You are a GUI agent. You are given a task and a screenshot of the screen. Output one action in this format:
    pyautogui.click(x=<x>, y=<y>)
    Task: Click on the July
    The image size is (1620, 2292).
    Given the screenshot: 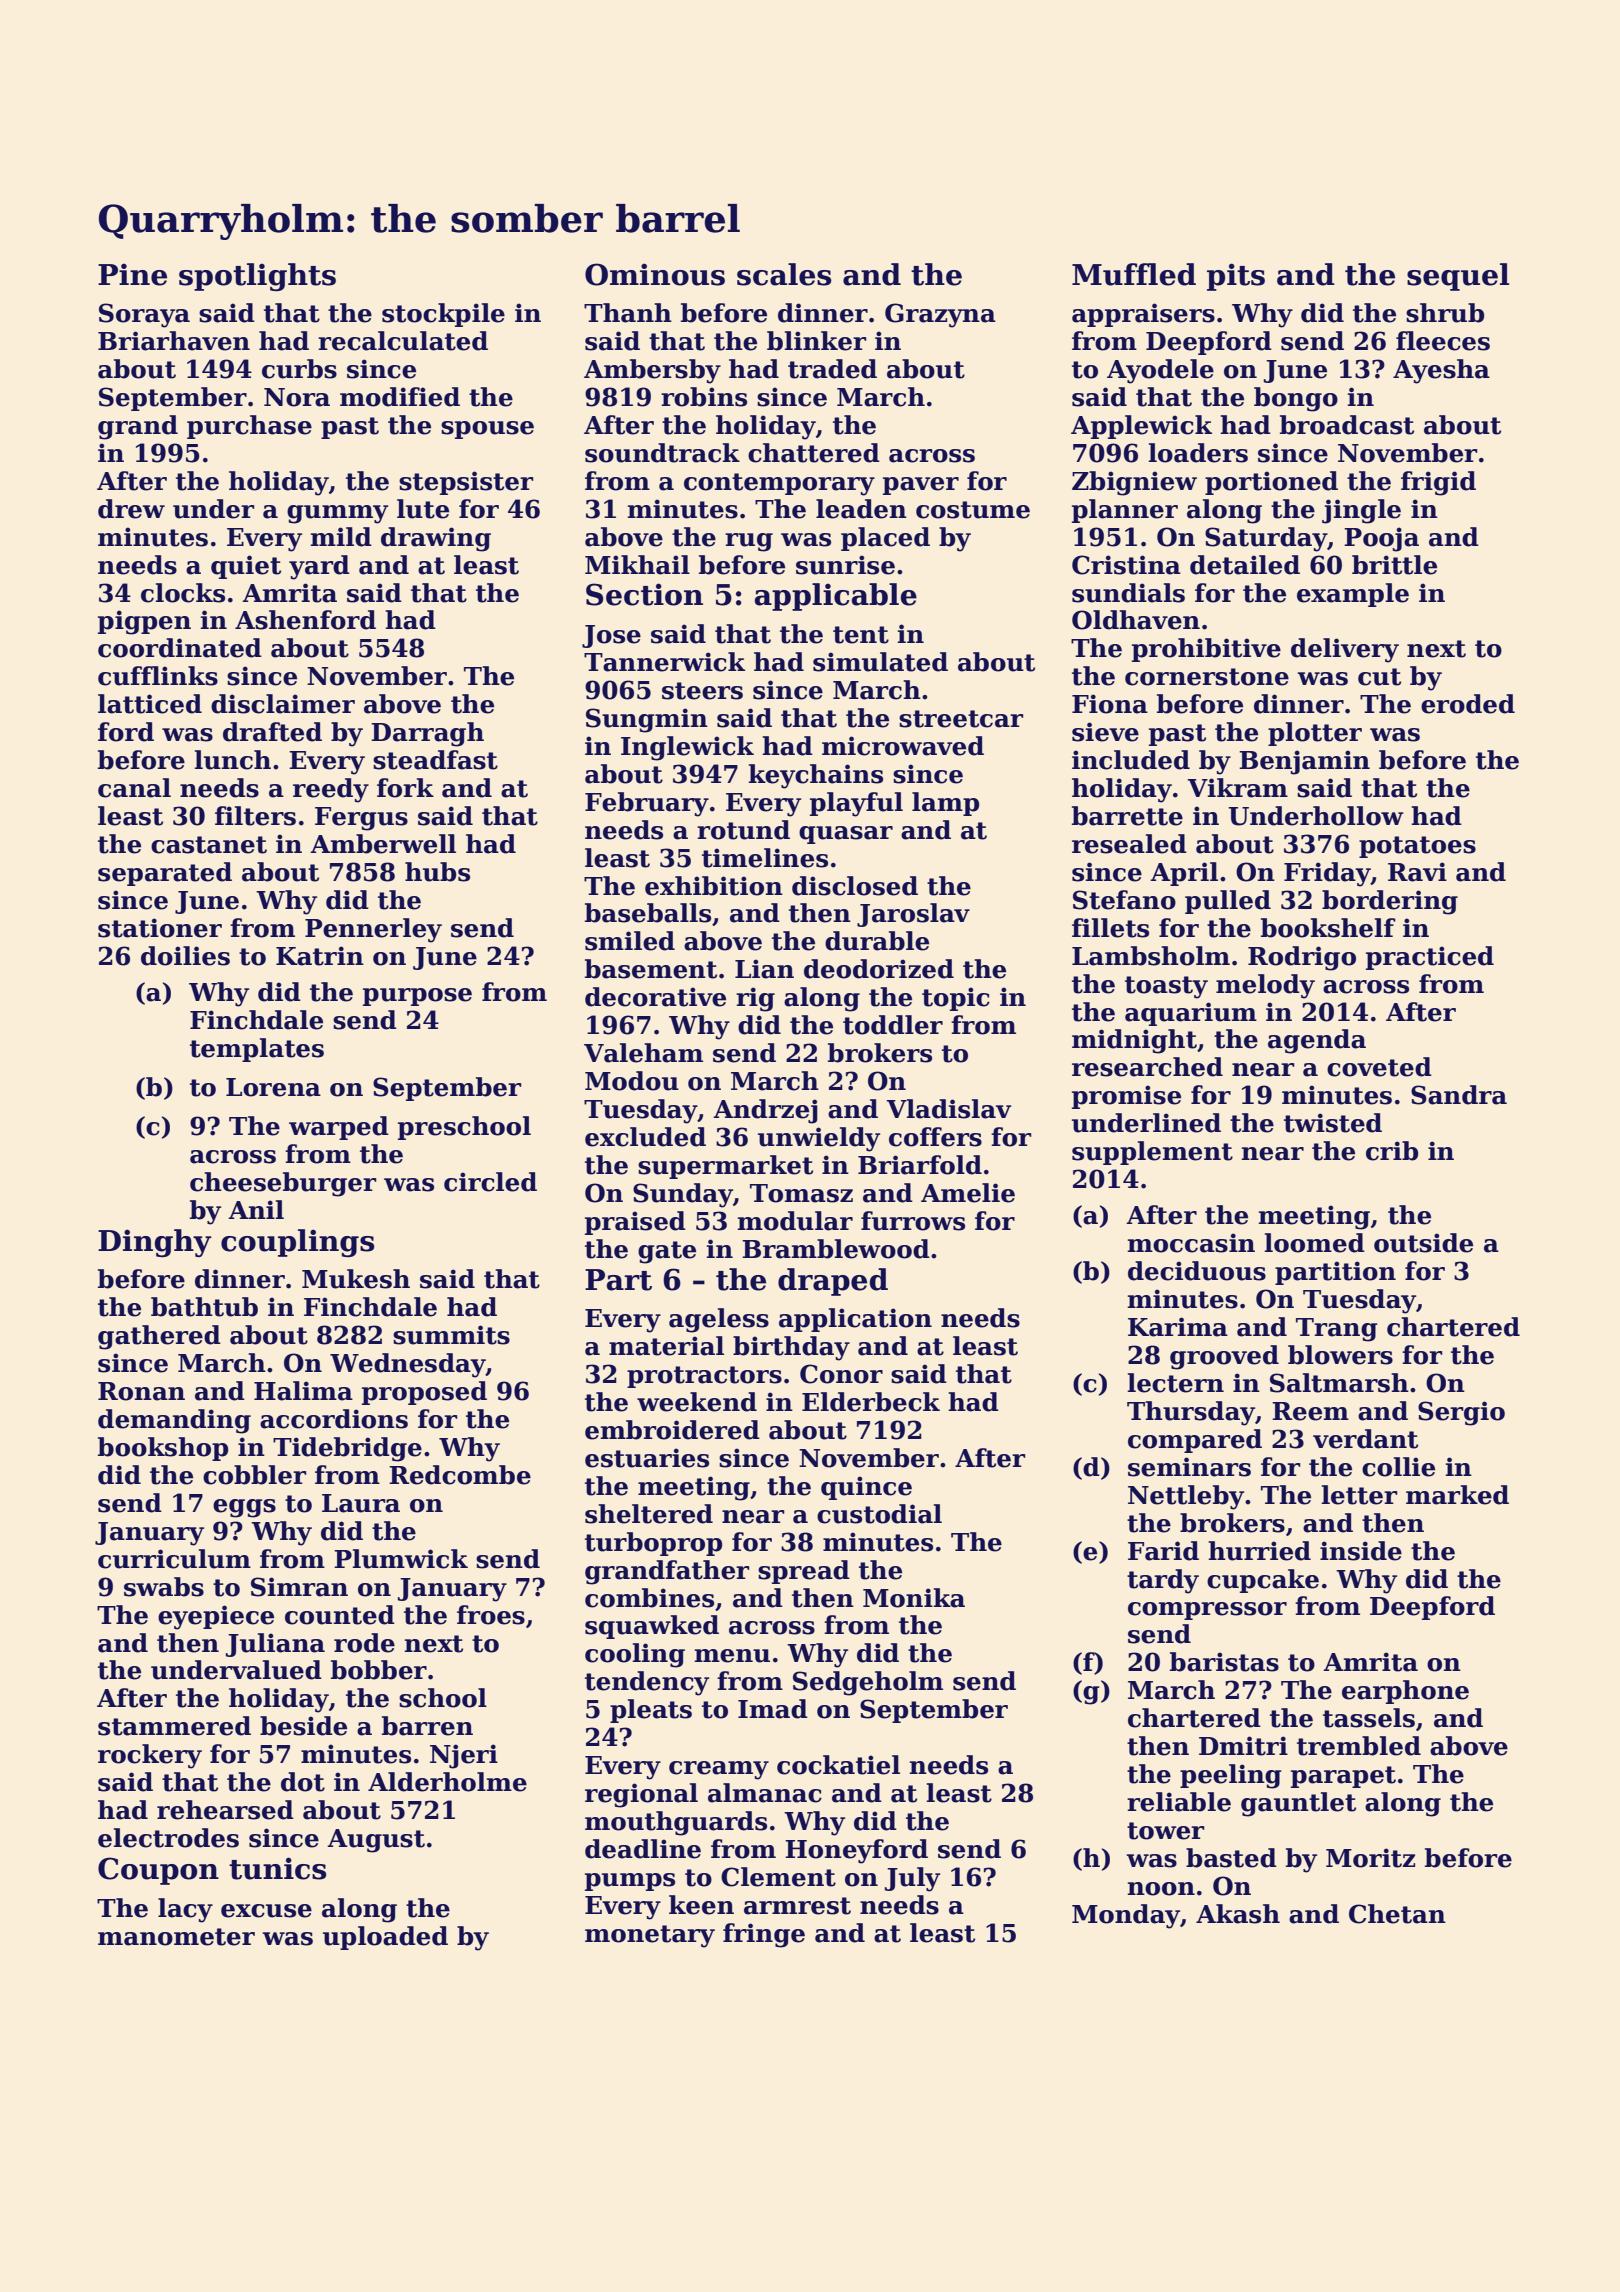 What is the action you would take?
    pyautogui.click(x=912, y=1879)
